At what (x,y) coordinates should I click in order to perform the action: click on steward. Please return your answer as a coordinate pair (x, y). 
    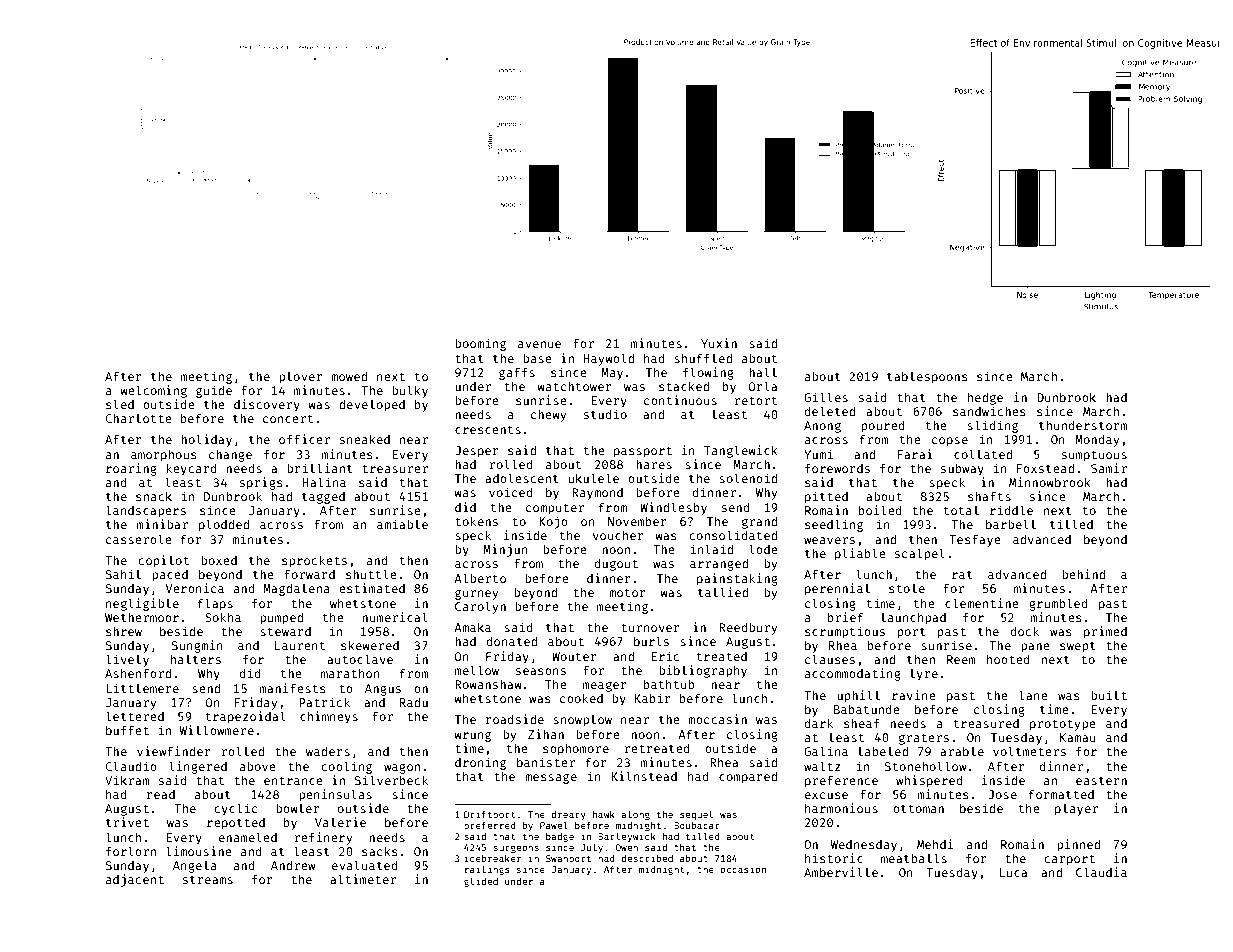
    Looking at the image, I should click on (285, 631).
